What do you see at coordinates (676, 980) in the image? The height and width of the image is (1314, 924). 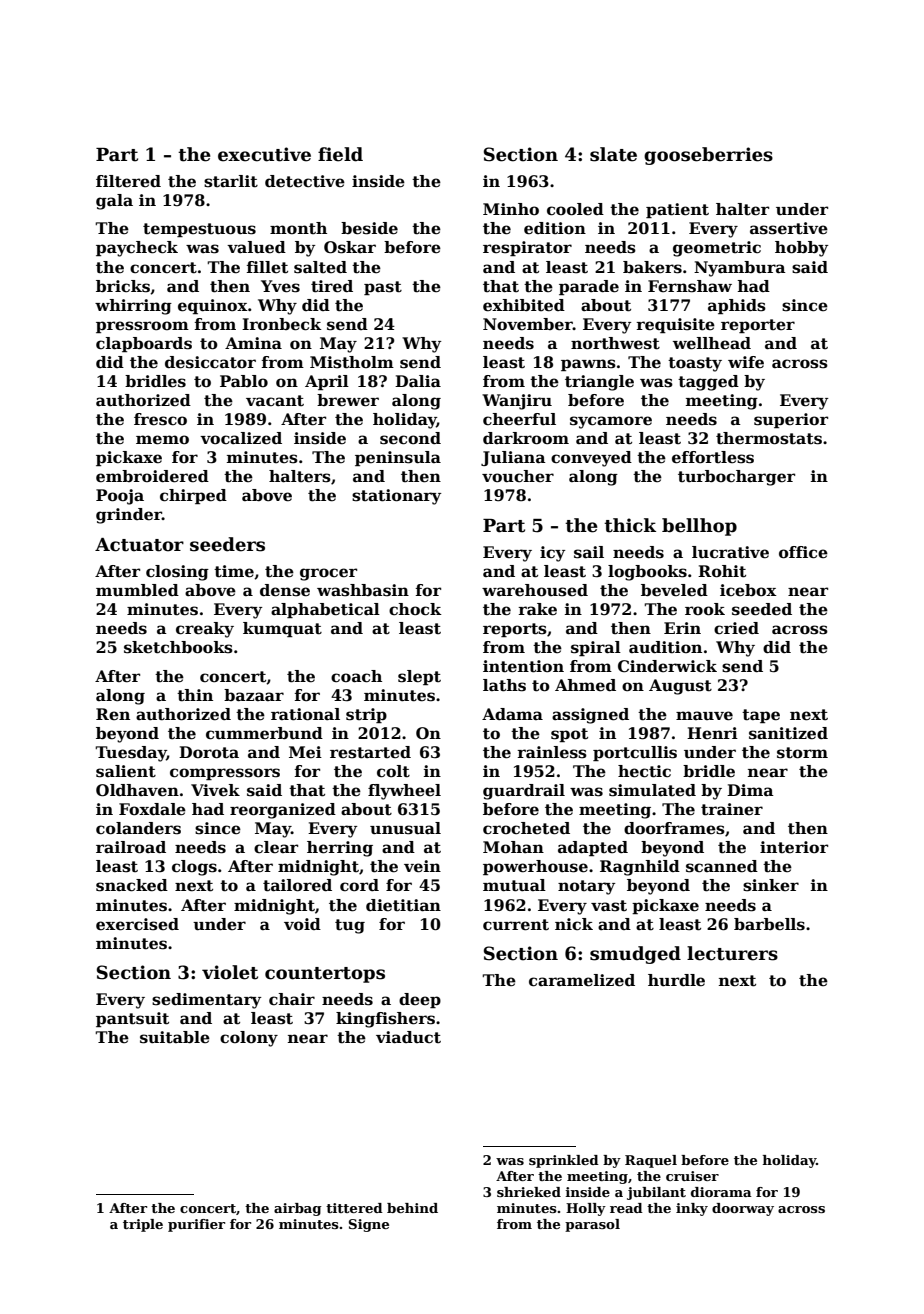 I see `hurdle` at bounding box center [676, 980].
